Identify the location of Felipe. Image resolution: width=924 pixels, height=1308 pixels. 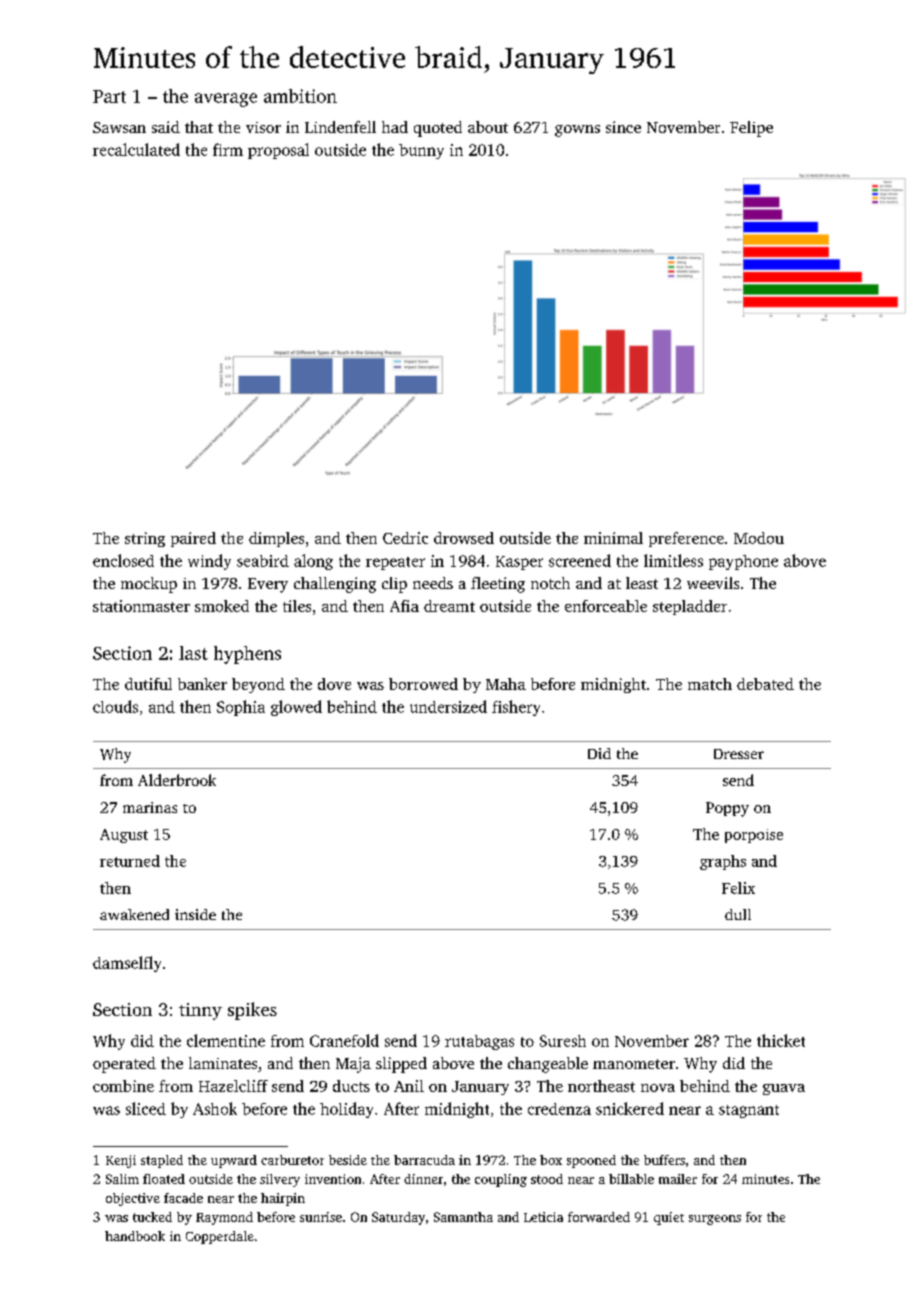
(751, 129).
